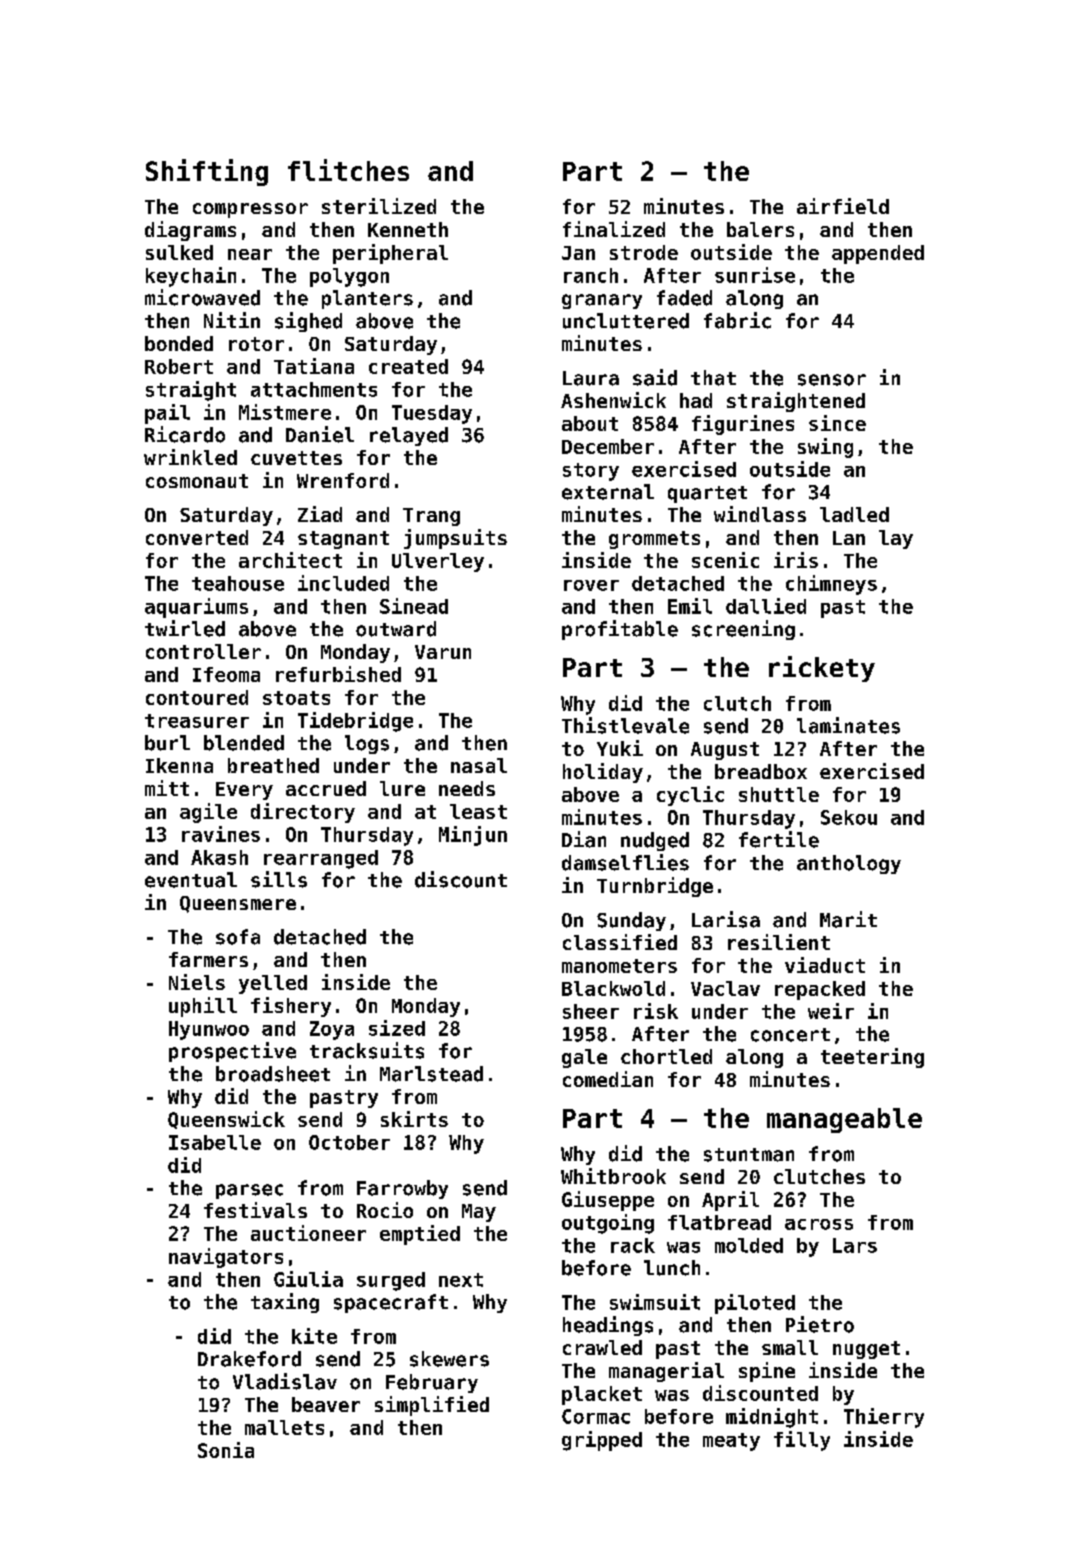  Describe the element at coordinates (772, 1418) in the document. I see `midnight` at that location.
